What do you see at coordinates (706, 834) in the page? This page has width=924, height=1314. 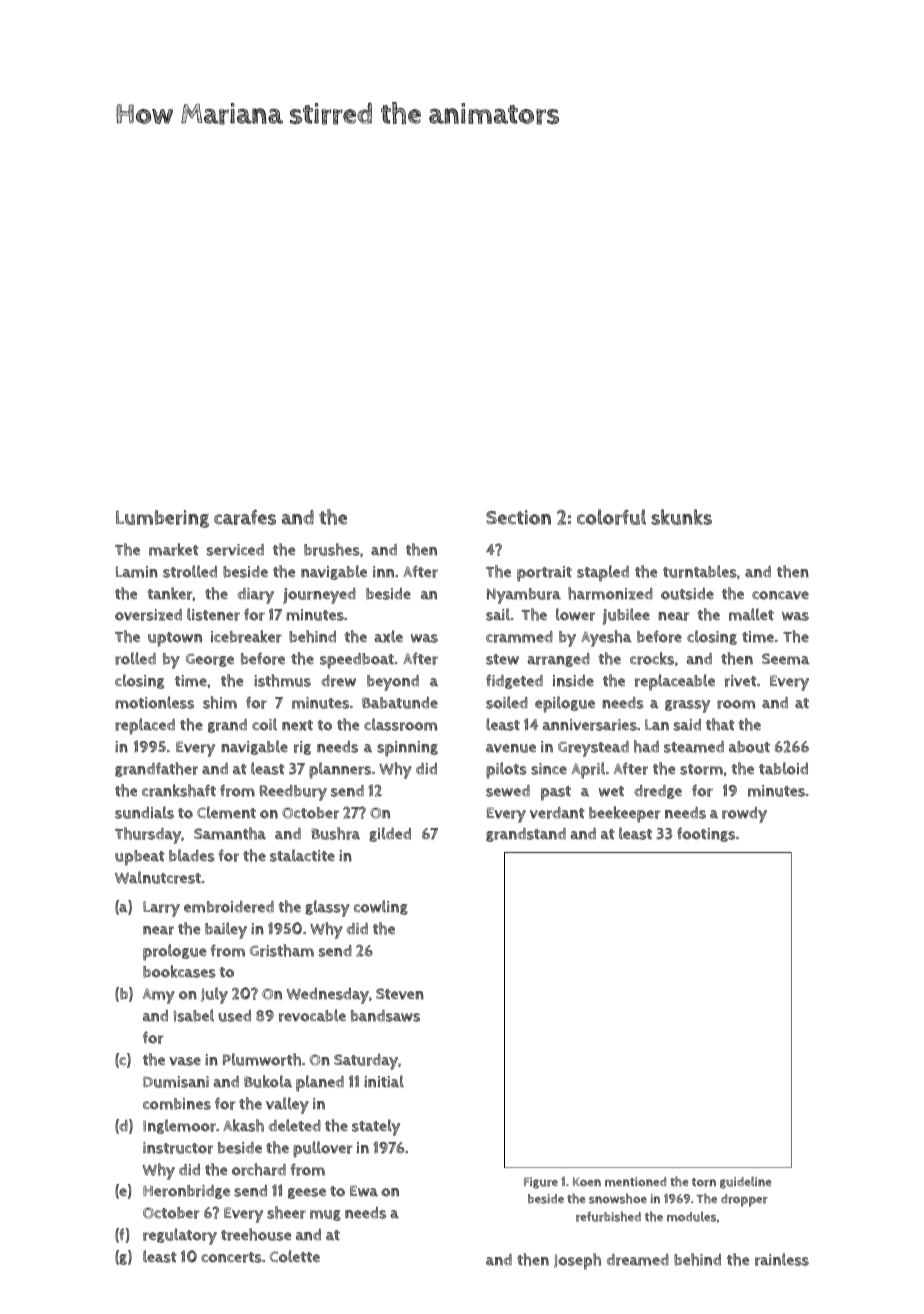 I see `footings` at bounding box center [706, 834].
